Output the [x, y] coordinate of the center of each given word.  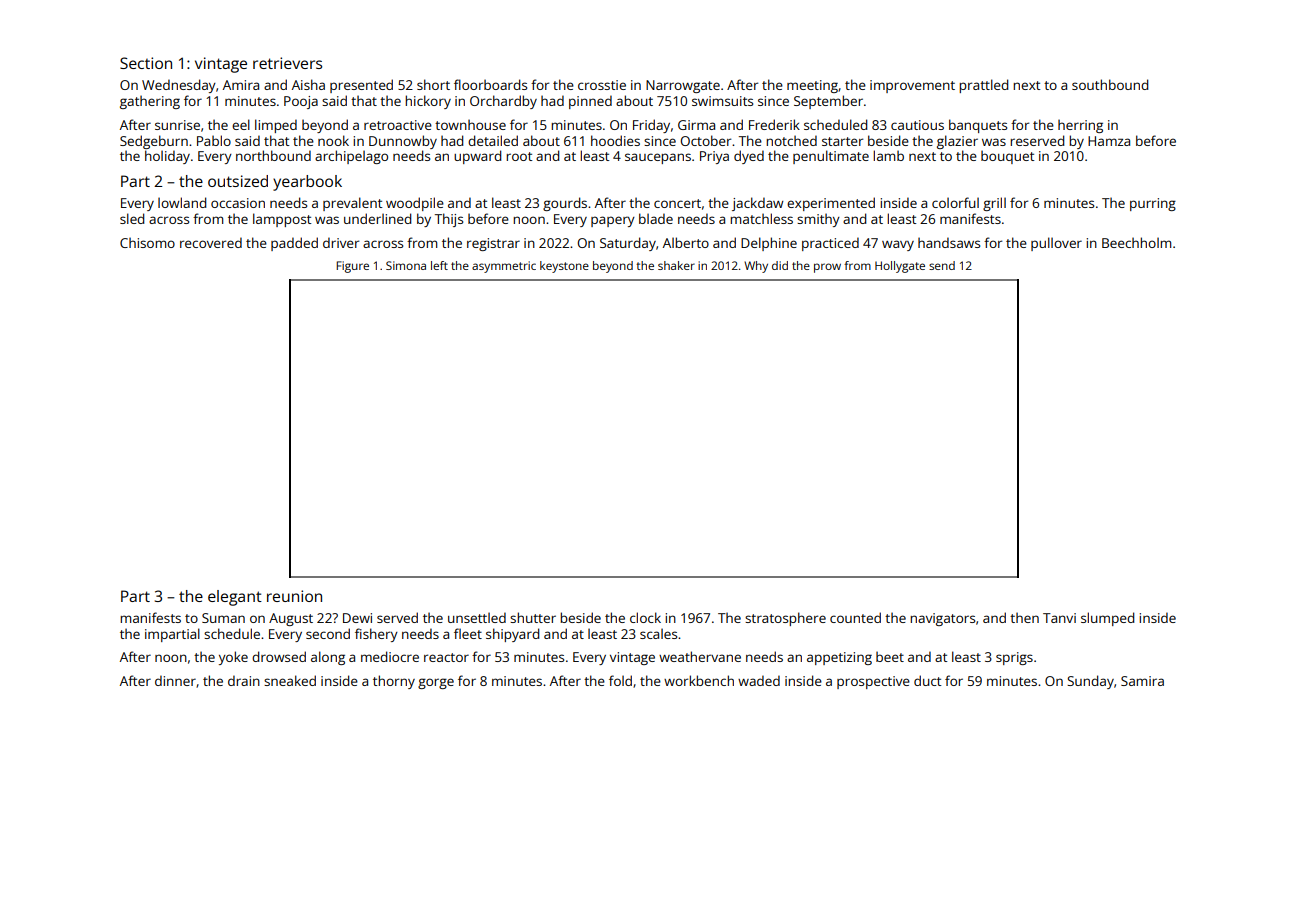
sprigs [1014, 658]
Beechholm [1136, 242]
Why [756, 267]
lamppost [282, 220]
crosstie [602, 85]
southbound [1110, 84]
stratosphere [785, 619]
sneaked [290, 680]
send [942, 265]
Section [146, 63]
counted [855, 617]
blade [656, 218]
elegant [235, 598]
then [1024, 617]
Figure [352, 267]
